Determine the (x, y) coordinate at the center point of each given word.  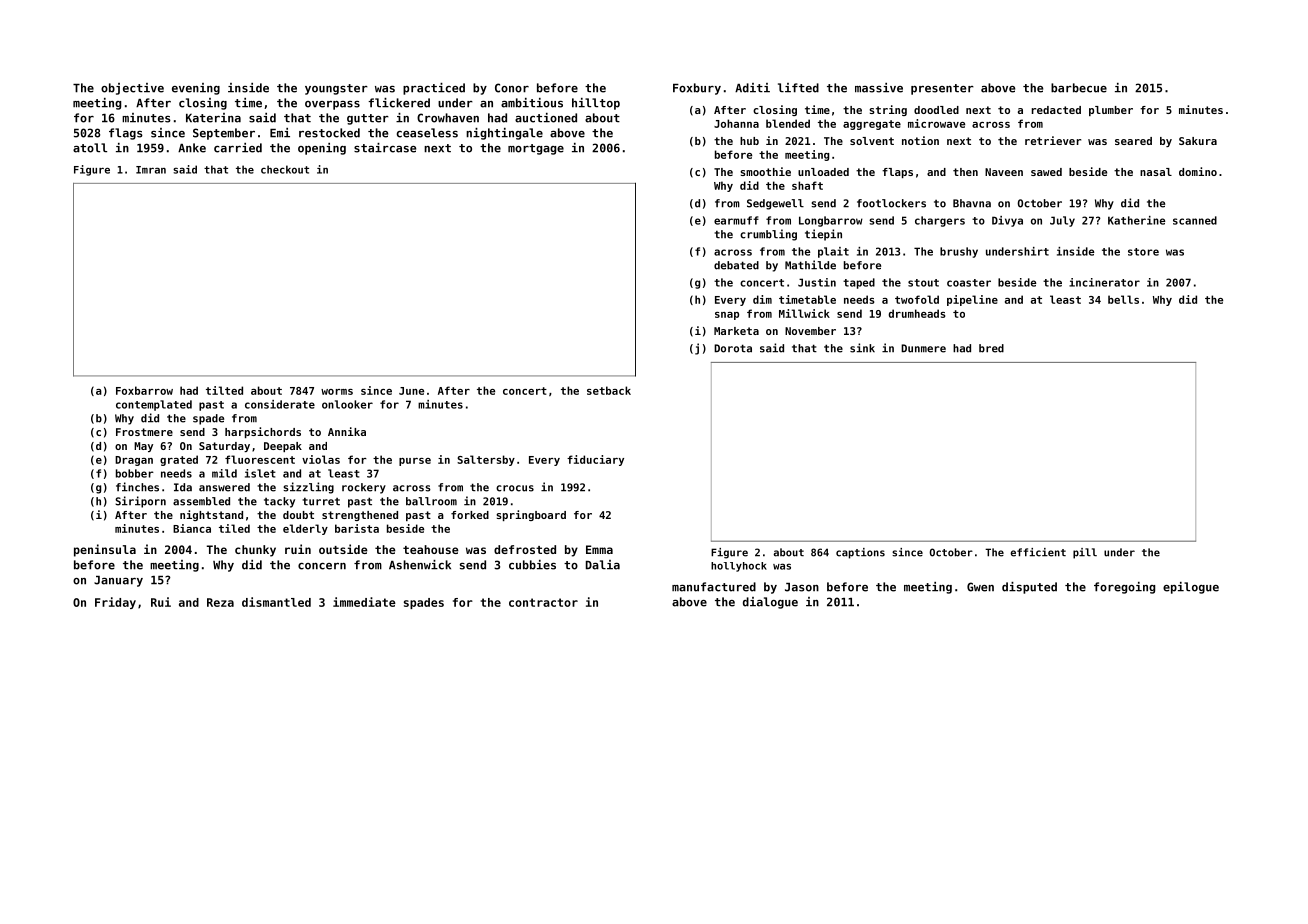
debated (736, 265)
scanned (1195, 220)
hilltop (596, 104)
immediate (364, 602)
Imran (151, 170)
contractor (543, 602)
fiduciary (595, 460)
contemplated (154, 405)
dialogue (770, 603)
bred (991, 348)
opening (322, 149)
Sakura (1198, 141)
